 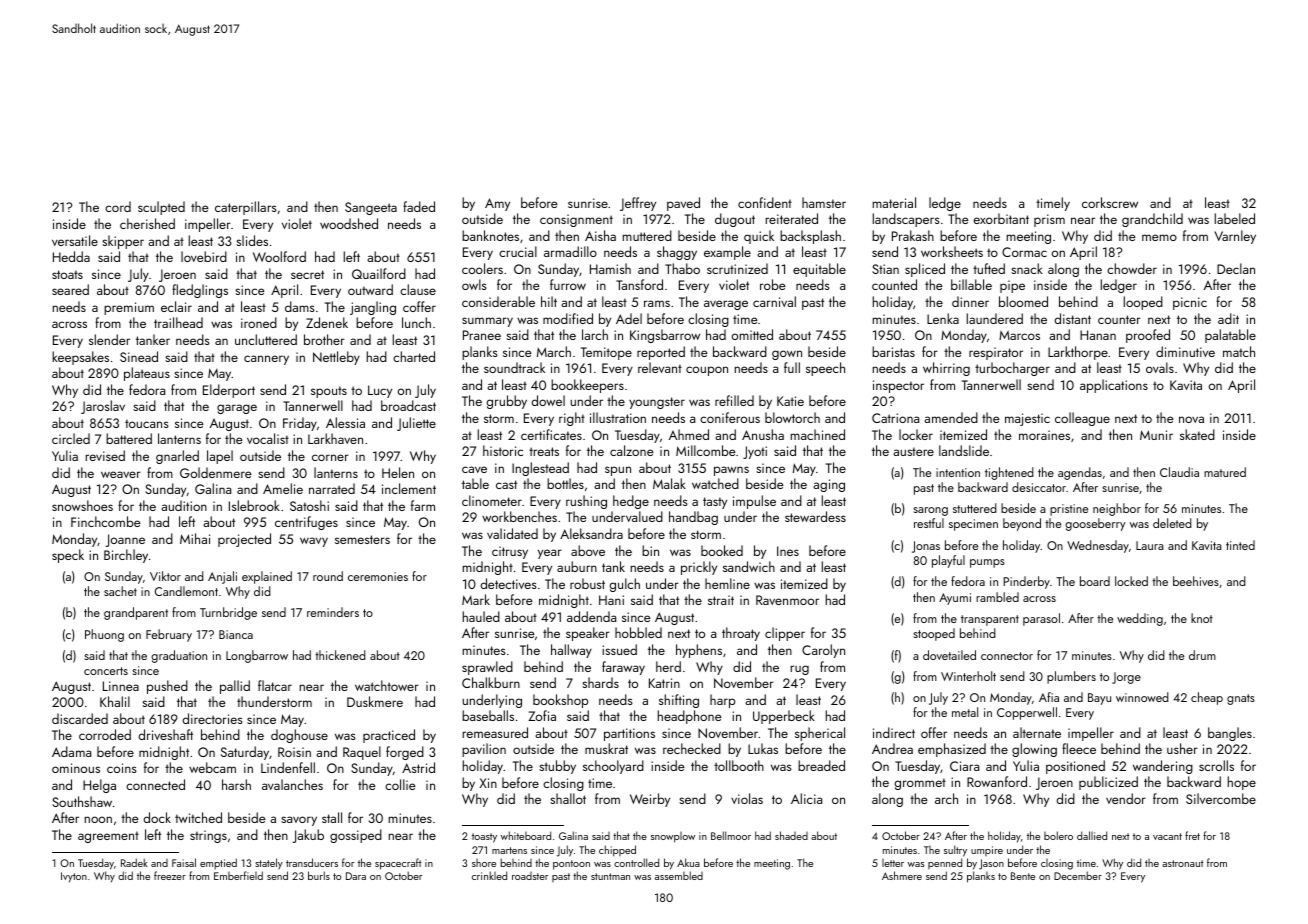 What do you see at coordinates (588, 550) in the screenshot?
I see `above` at bounding box center [588, 550].
